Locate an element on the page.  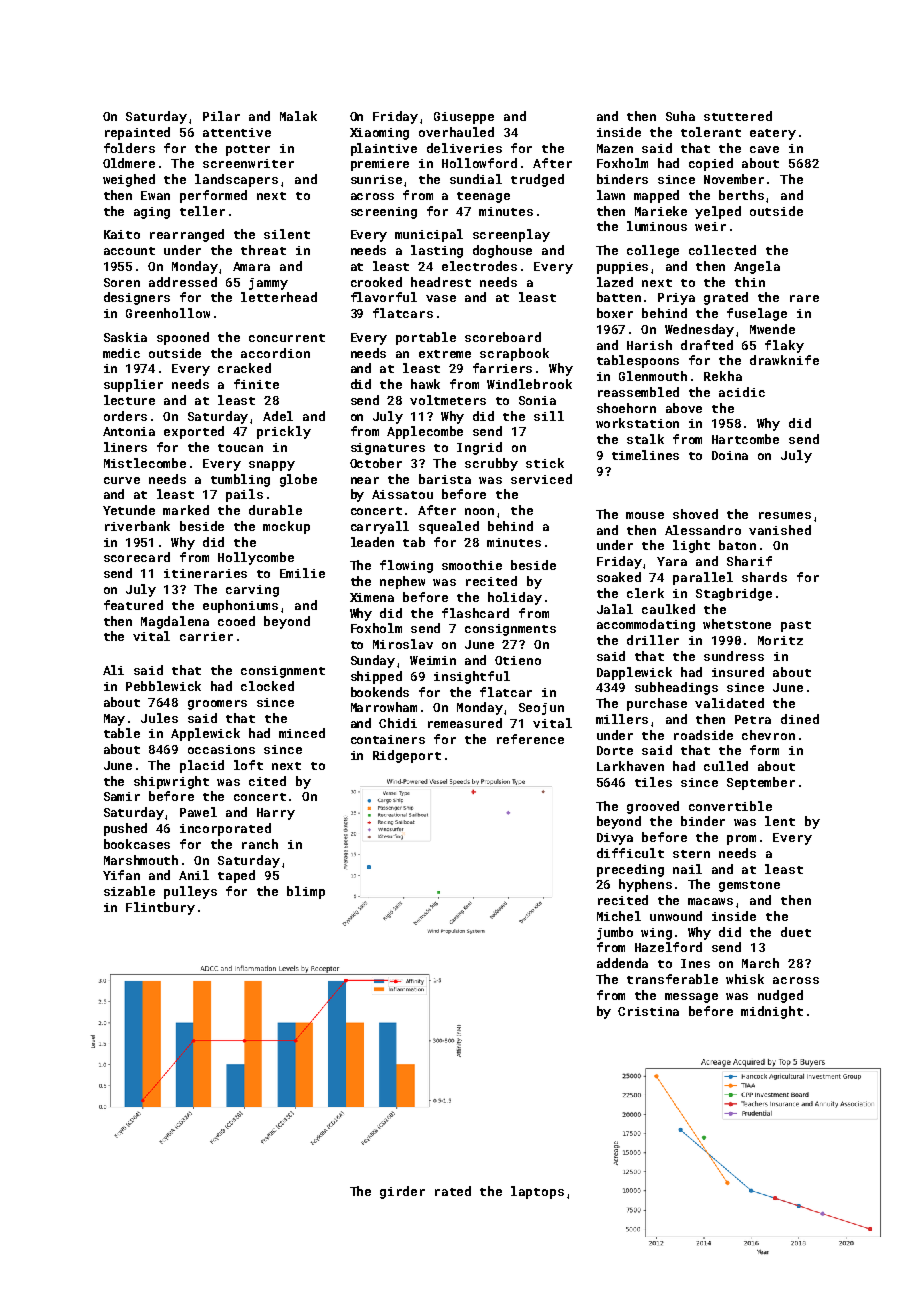
Cristina is located at coordinates (648, 1011).
